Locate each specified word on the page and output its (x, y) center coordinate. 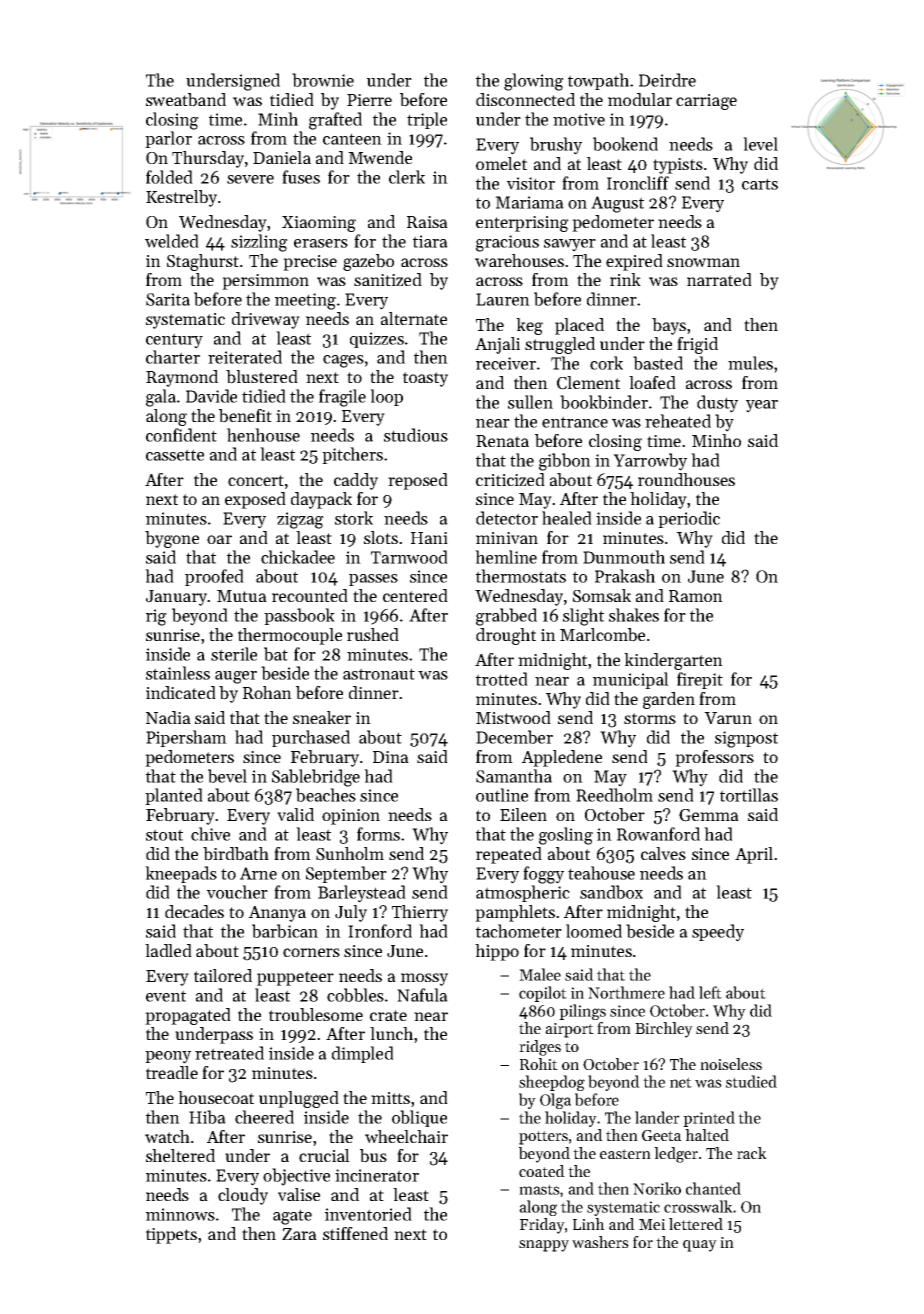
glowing (534, 82)
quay (700, 1246)
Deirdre (667, 80)
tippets (171, 1236)
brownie (323, 80)
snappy (544, 1246)
